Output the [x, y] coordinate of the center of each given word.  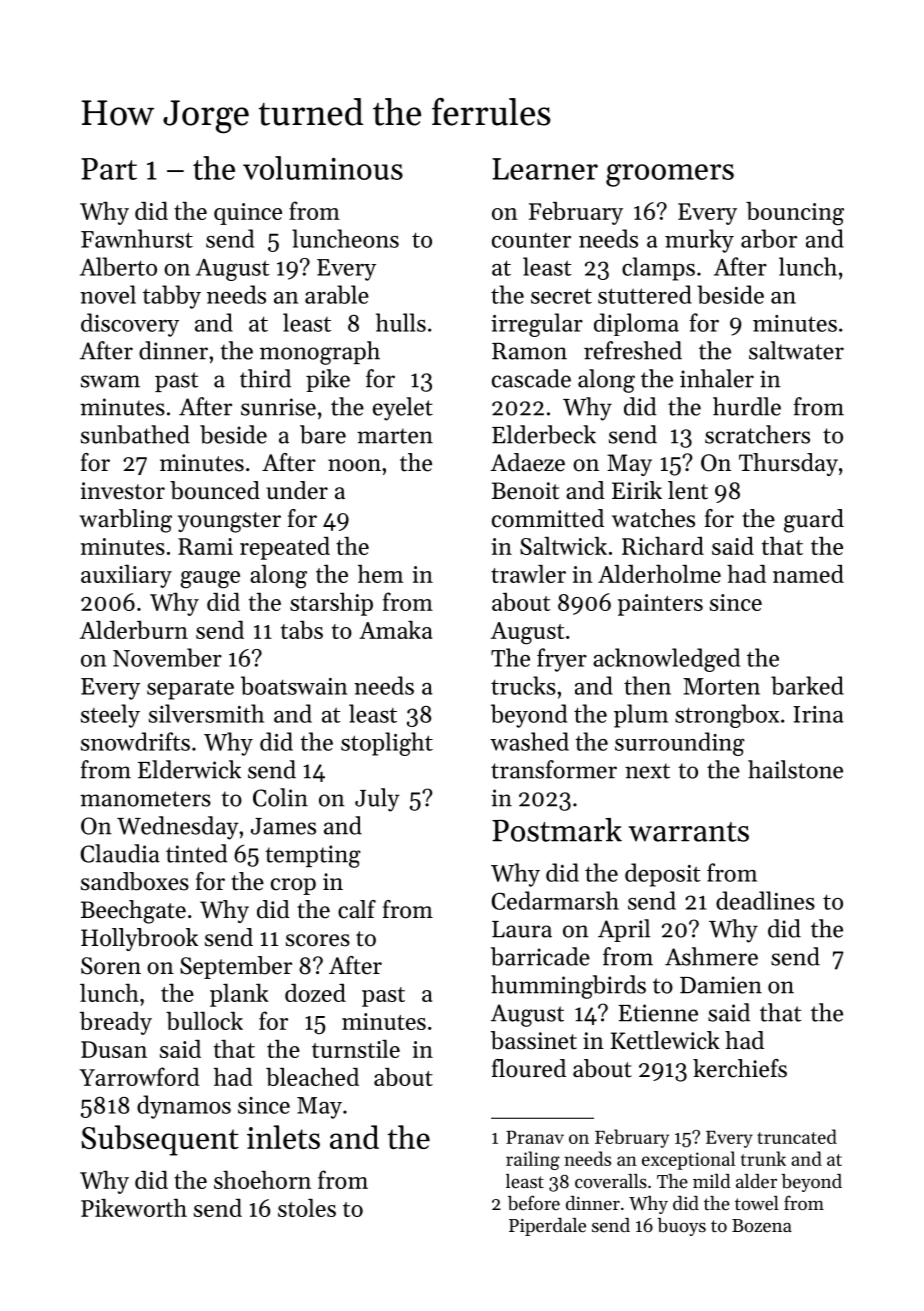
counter [531, 240]
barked [807, 685]
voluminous [323, 168]
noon [354, 465]
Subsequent [160, 1140]
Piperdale [547, 1227]
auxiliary [126, 576]
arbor [769, 238]
